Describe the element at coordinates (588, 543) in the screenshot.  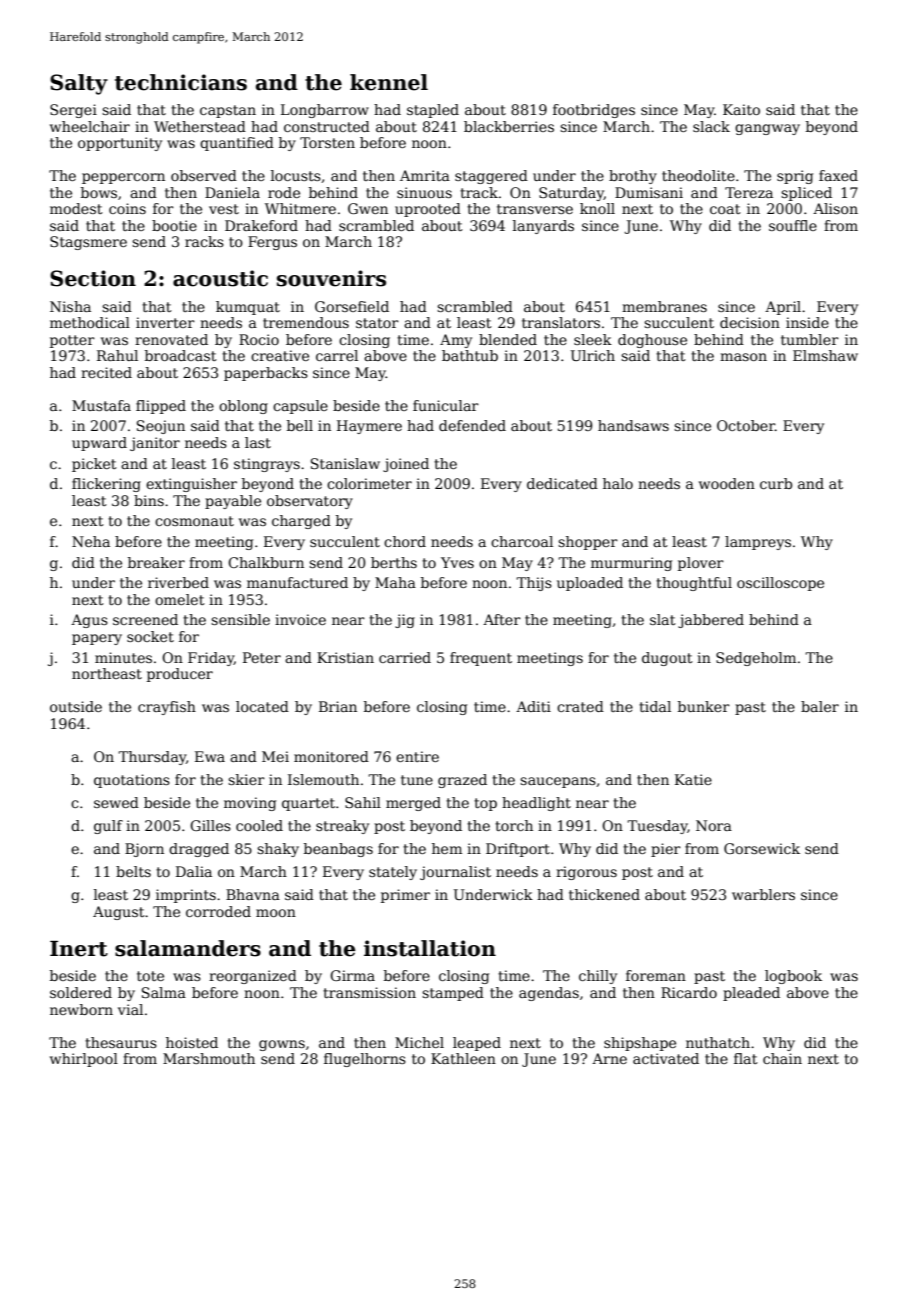
I see `shopper` at that location.
